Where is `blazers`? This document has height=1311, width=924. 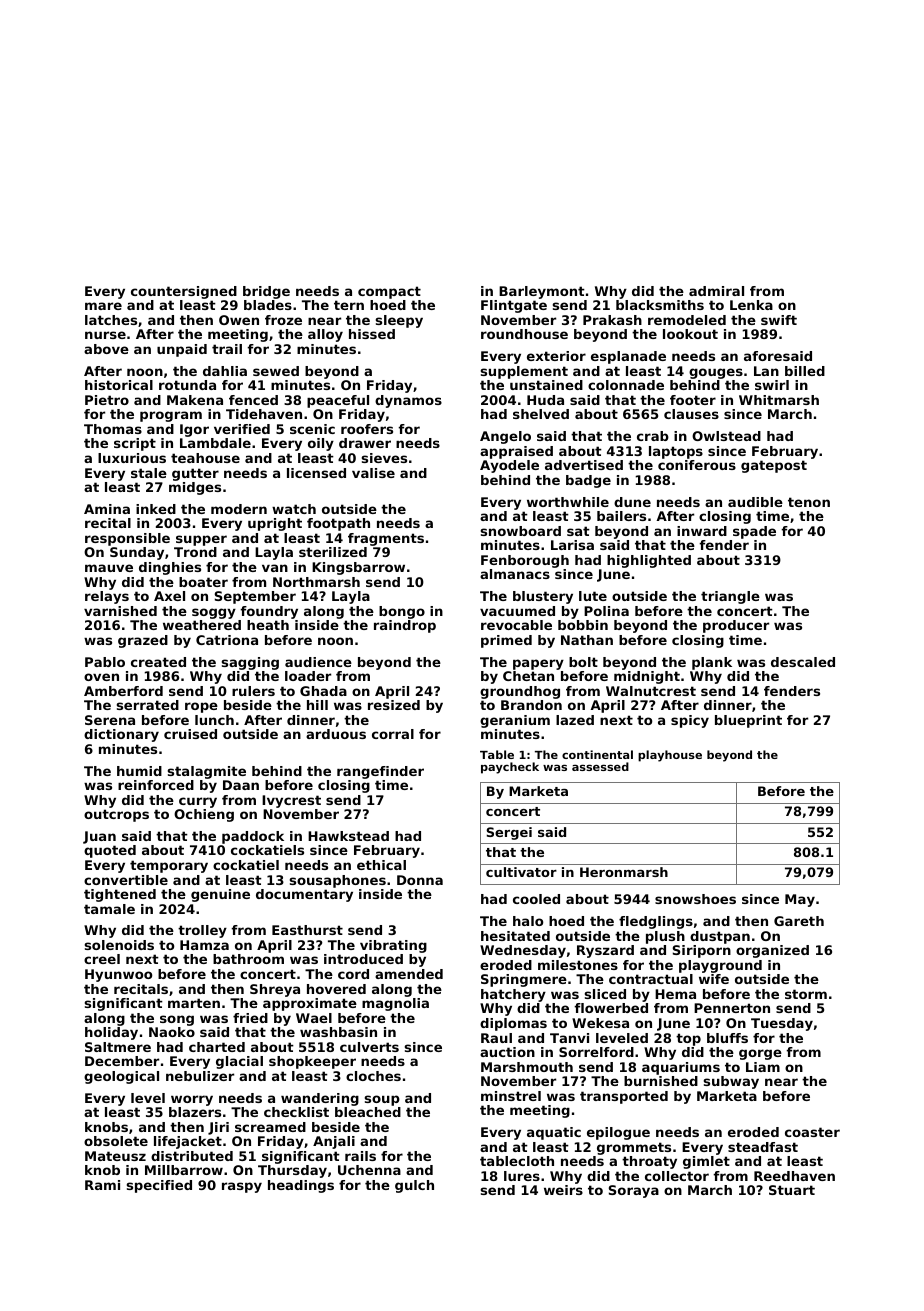
blazers is located at coordinates (195, 1112).
